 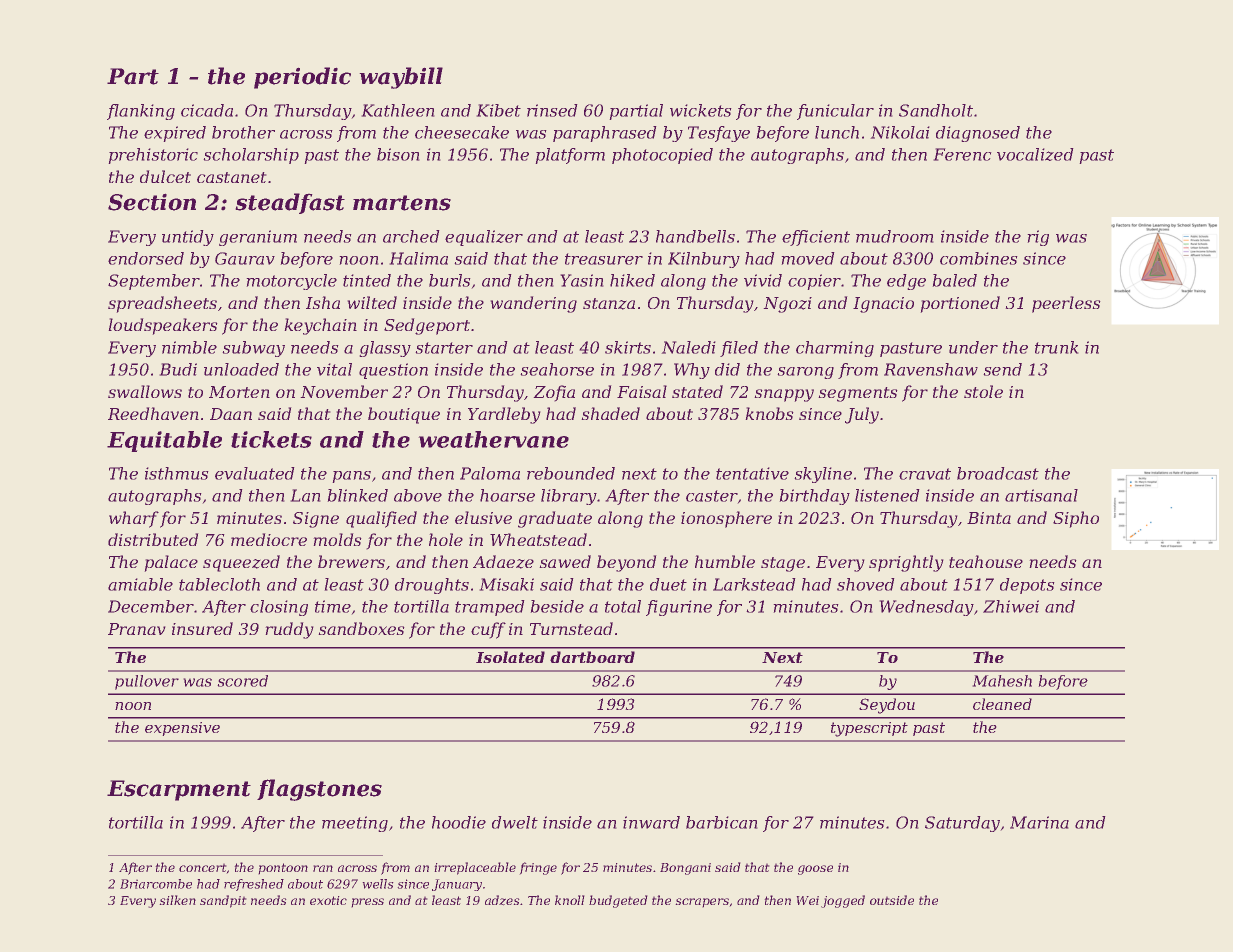 What do you see at coordinates (986, 561) in the document?
I see `teahouse` at bounding box center [986, 561].
